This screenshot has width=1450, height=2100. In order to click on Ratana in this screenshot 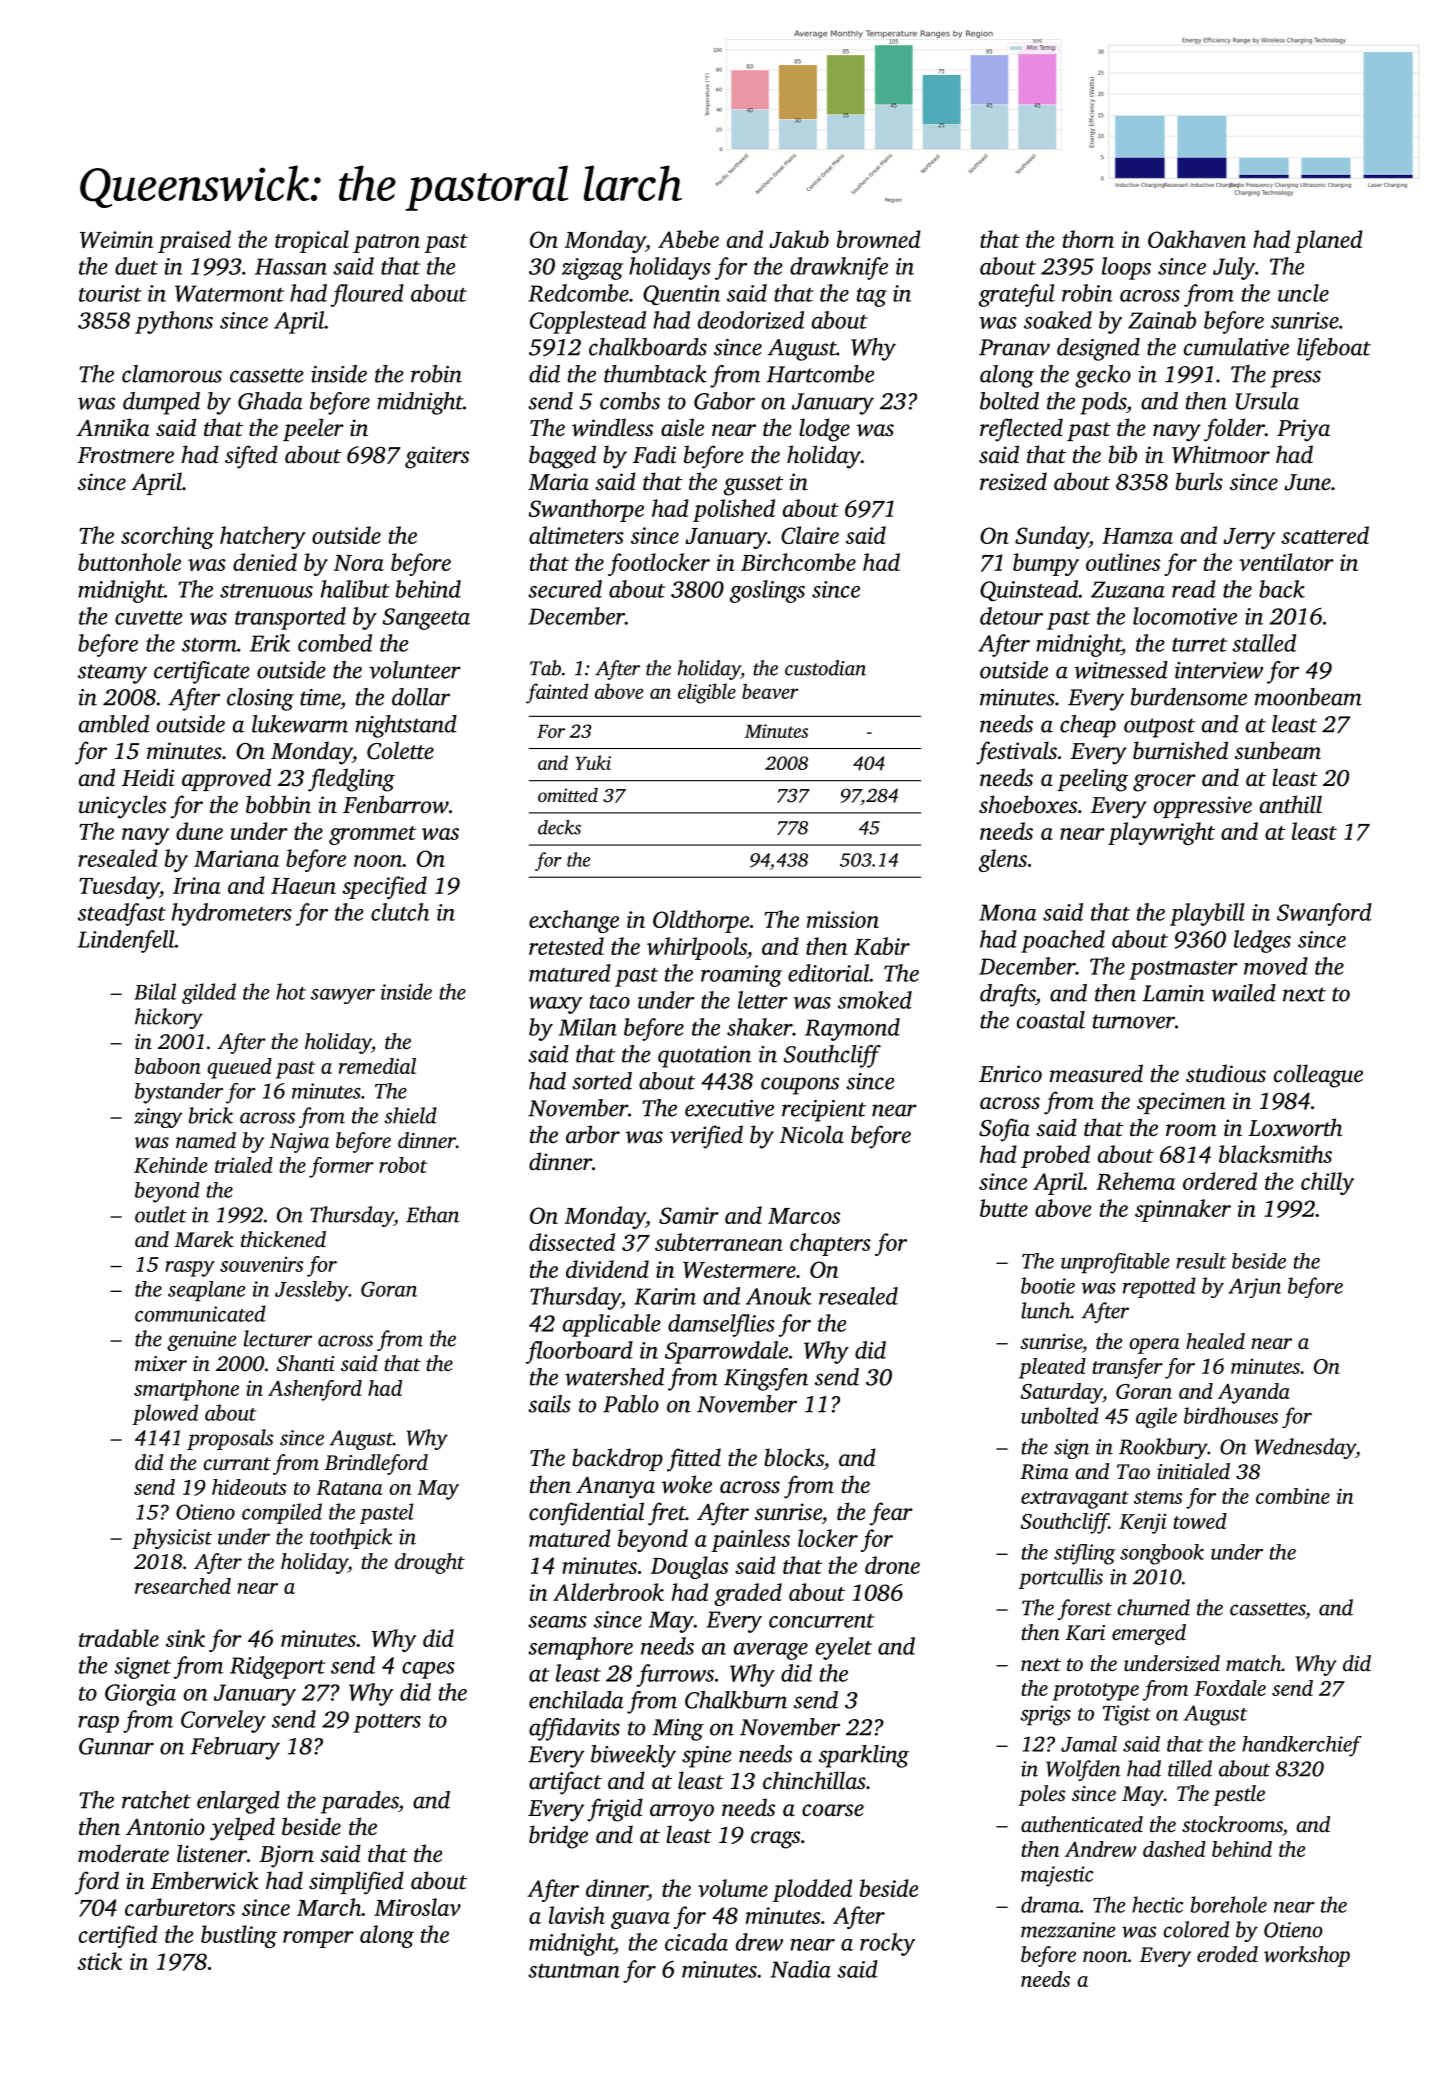, I will do `click(349, 1487)`.
